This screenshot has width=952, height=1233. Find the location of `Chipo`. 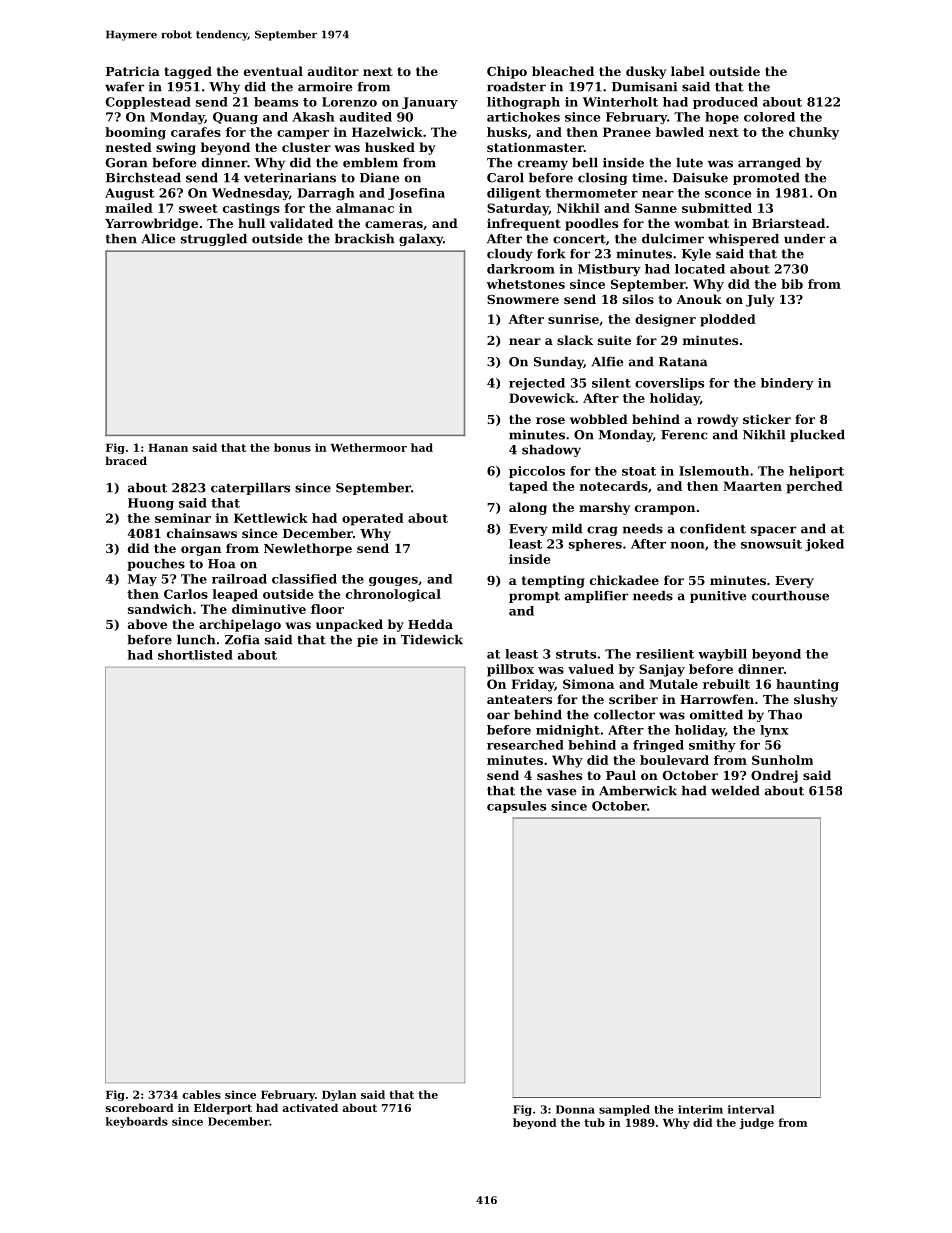

Chipo is located at coordinates (507, 72).
